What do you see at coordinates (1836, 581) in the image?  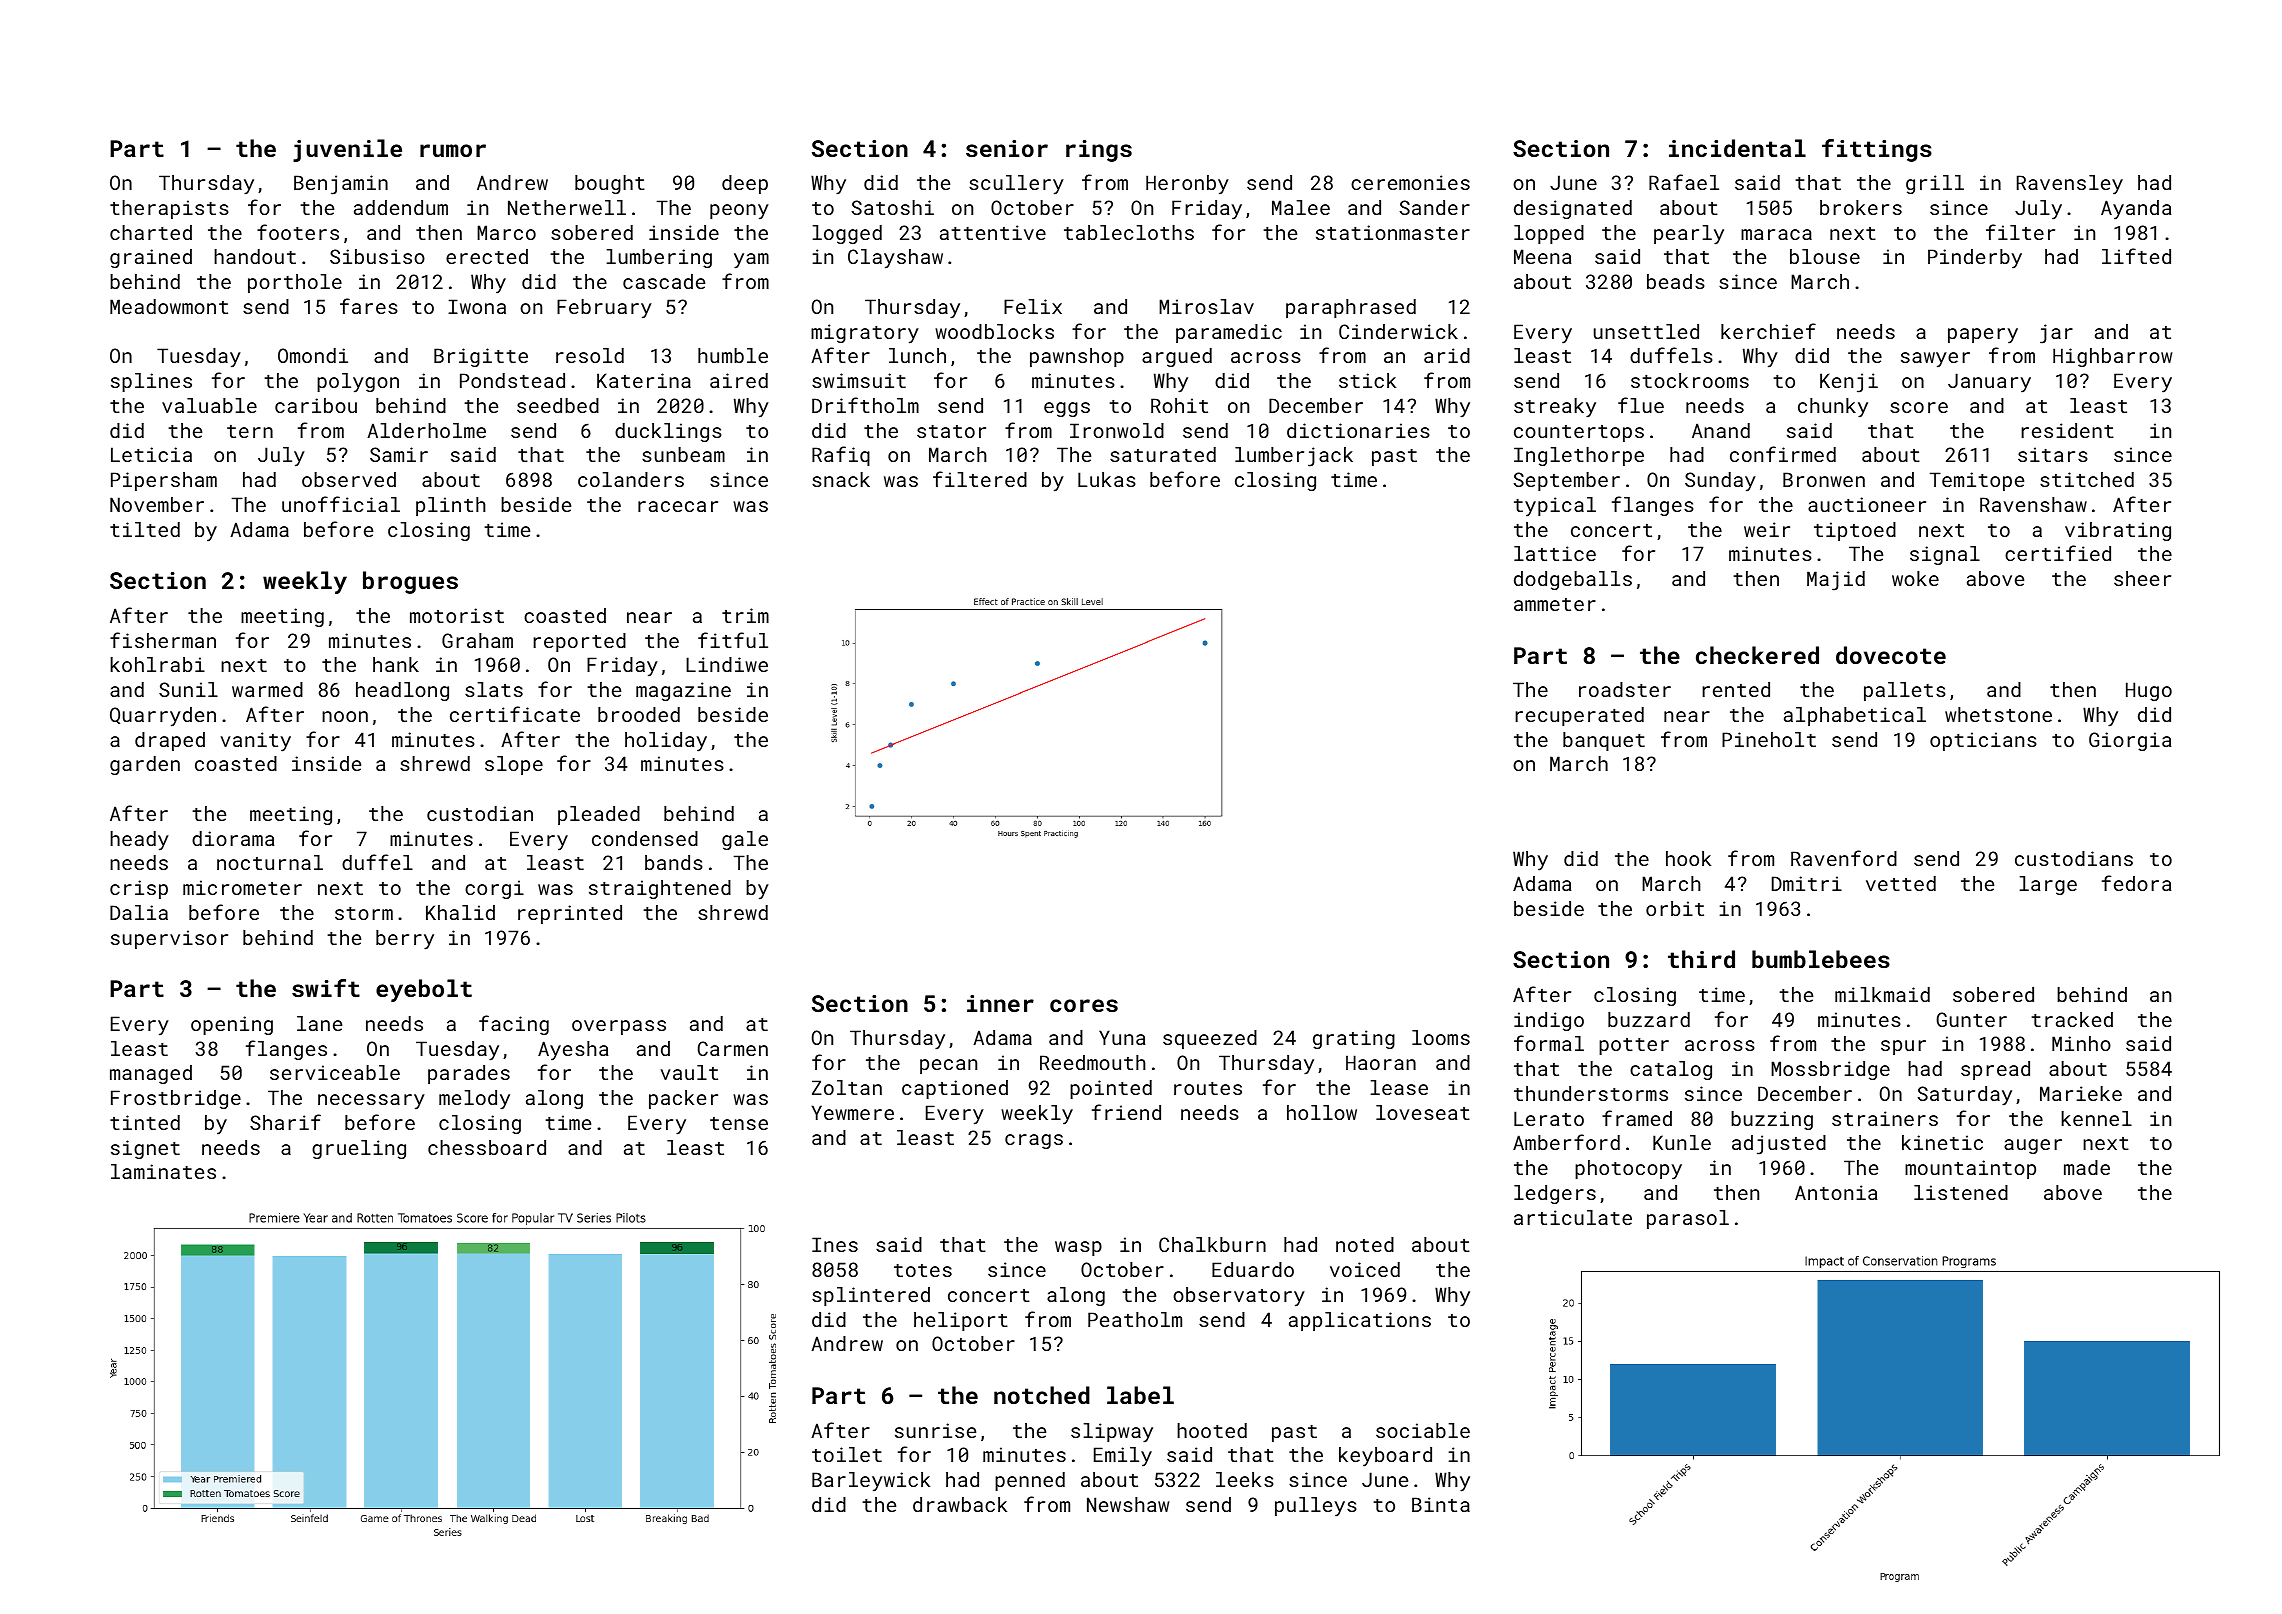 I see `Majid` at bounding box center [1836, 581].
